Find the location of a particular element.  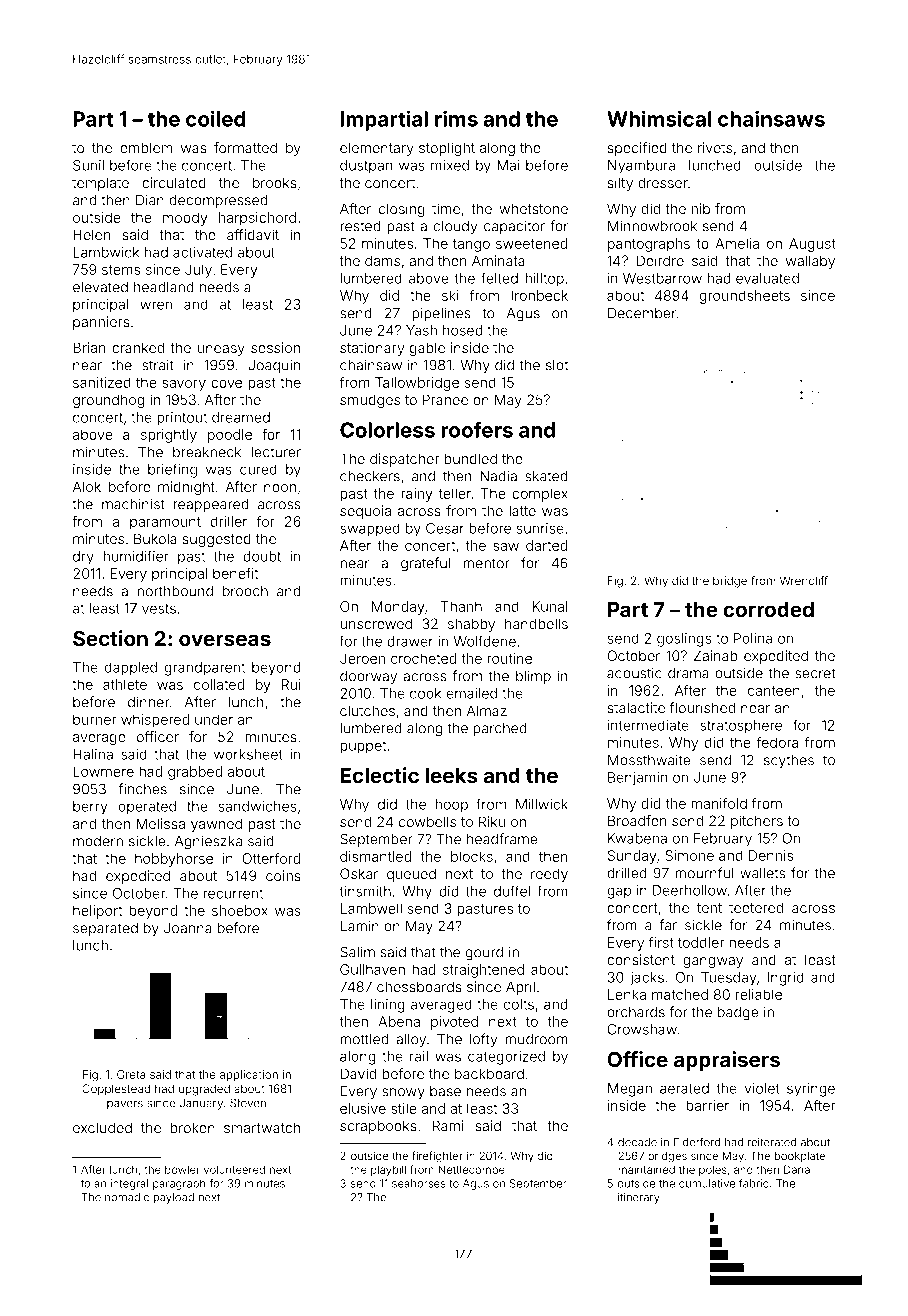

itinerary is located at coordinates (639, 1198).
